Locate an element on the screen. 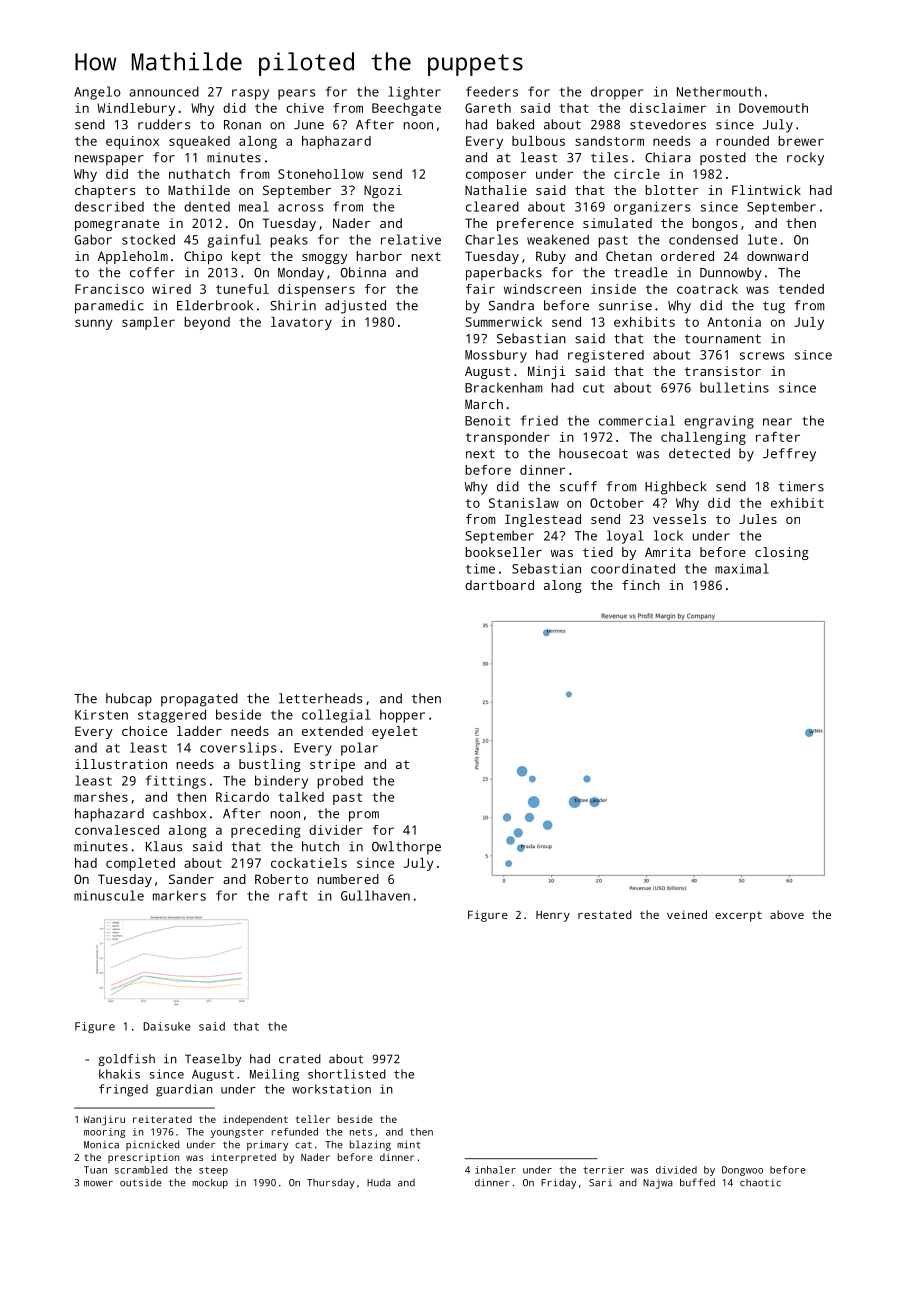 The width and height of the screenshot is (908, 1316). goldfish is located at coordinates (126, 1060).
